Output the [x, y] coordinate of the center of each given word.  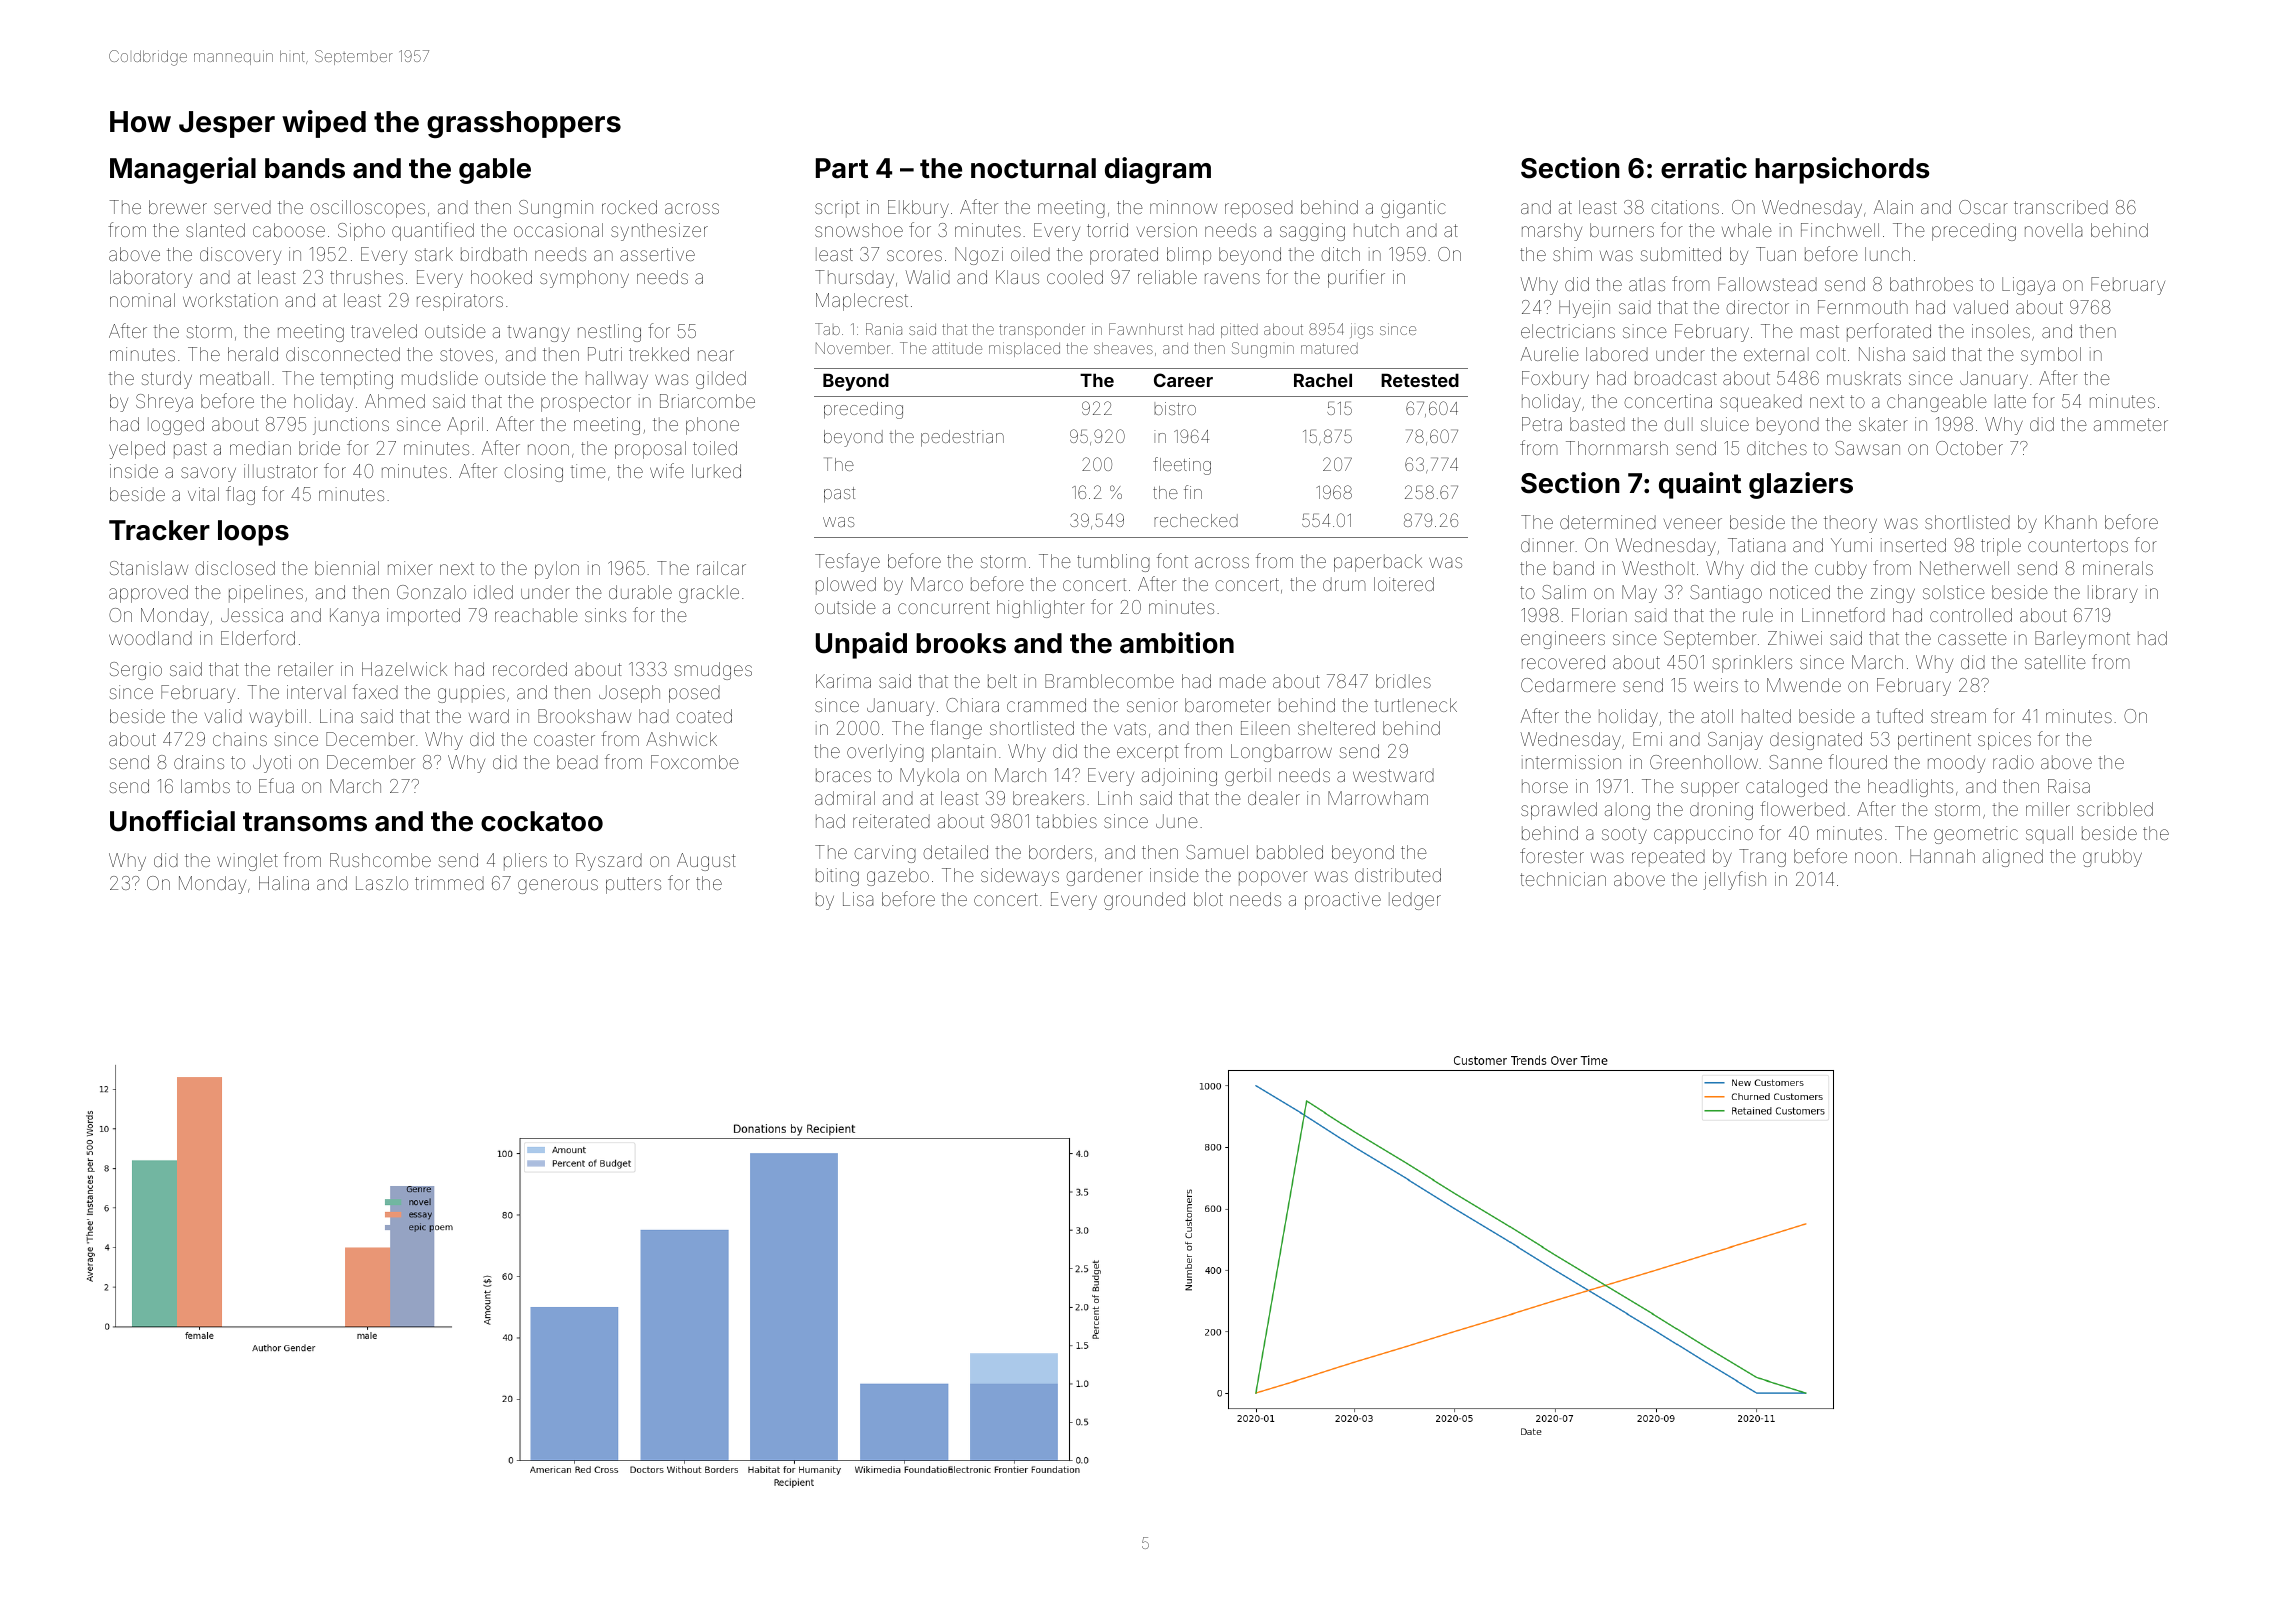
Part [842, 168]
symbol [2051, 356]
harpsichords [1842, 170]
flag [240, 495]
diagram [1158, 170]
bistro [1175, 408]
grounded [1144, 901]
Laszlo [382, 883]
